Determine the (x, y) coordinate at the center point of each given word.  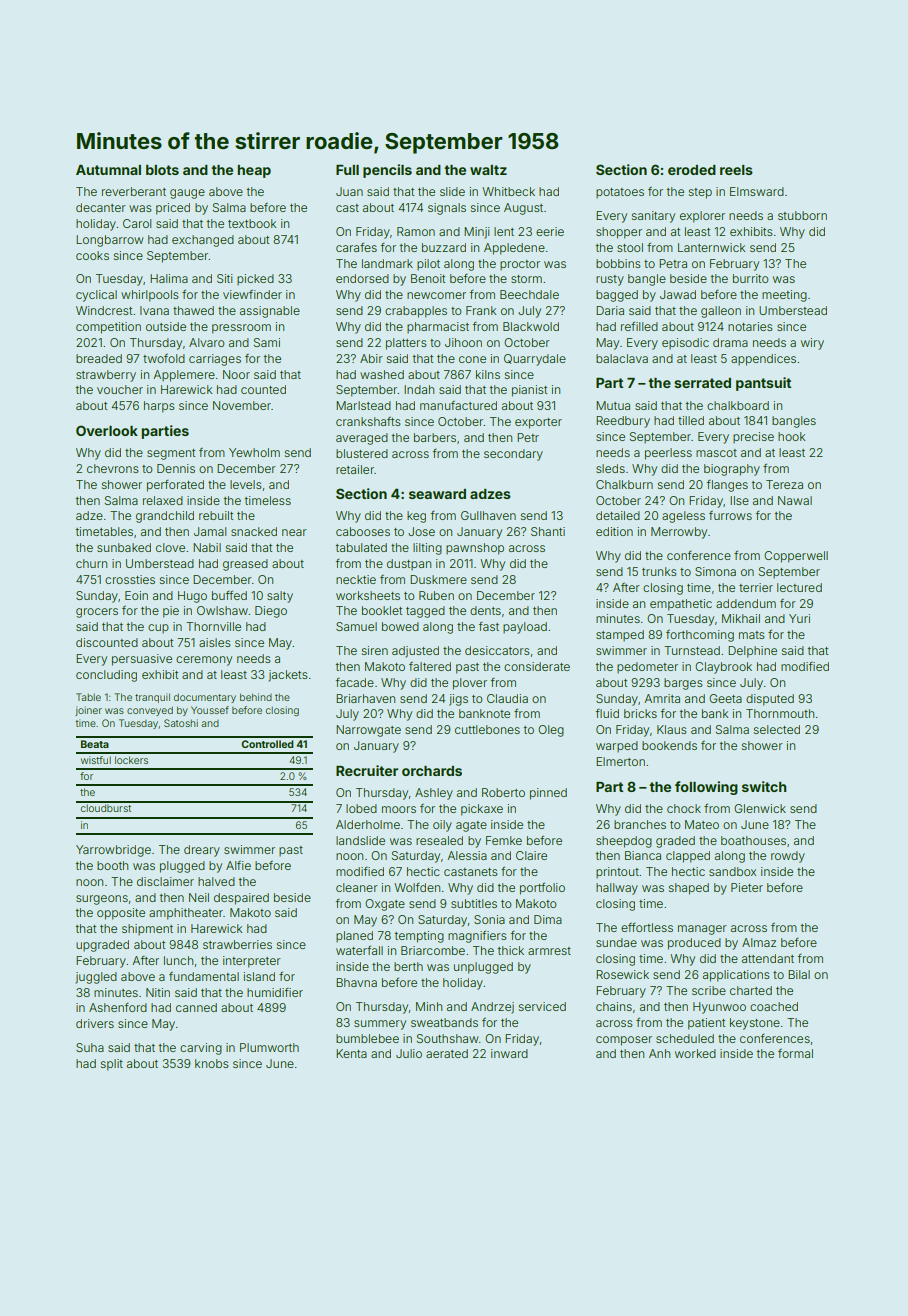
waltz (488, 170)
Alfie (238, 865)
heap (254, 171)
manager (702, 930)
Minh (429, 1006)
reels (736, 170)
